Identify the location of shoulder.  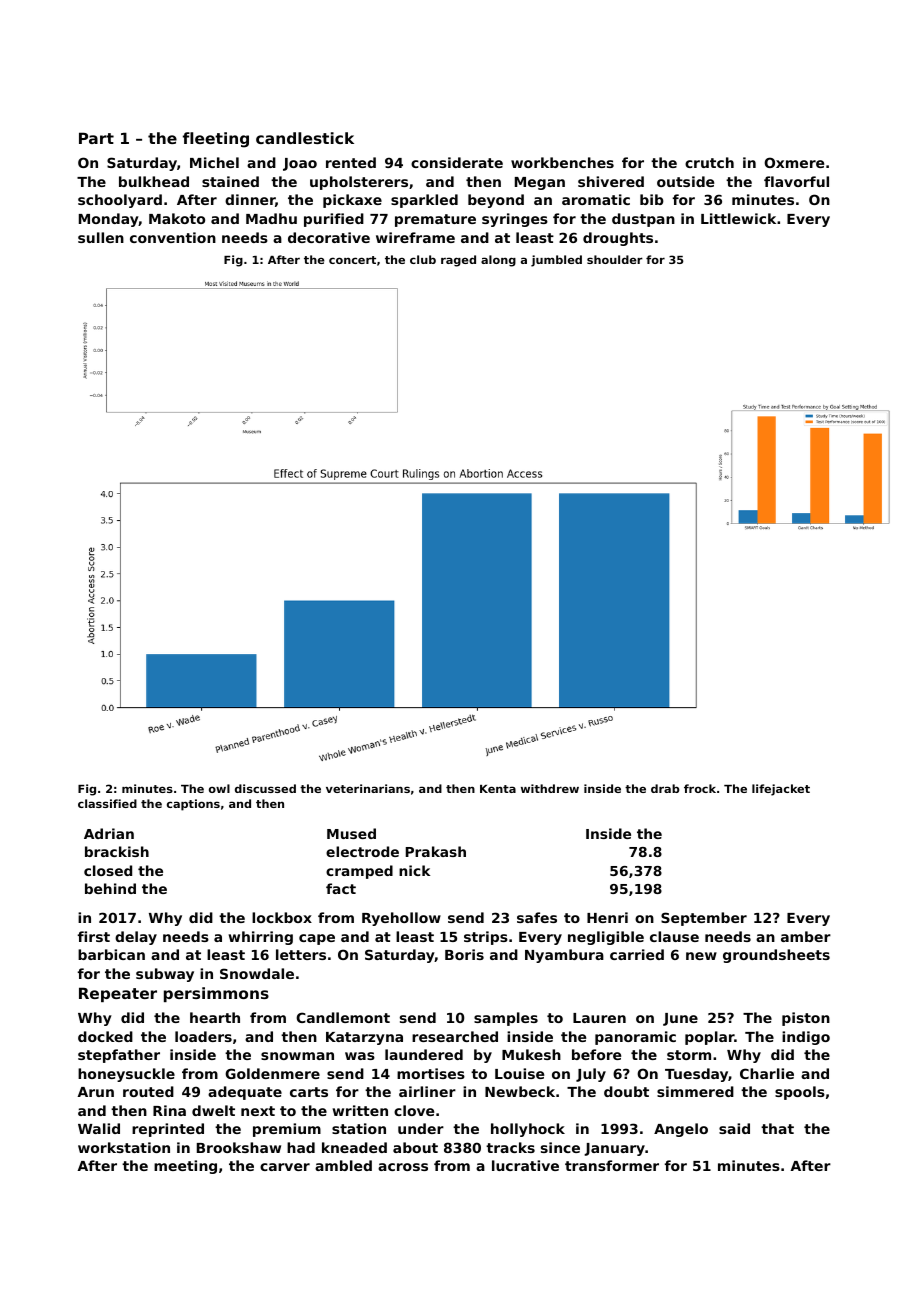
(615, 259).
